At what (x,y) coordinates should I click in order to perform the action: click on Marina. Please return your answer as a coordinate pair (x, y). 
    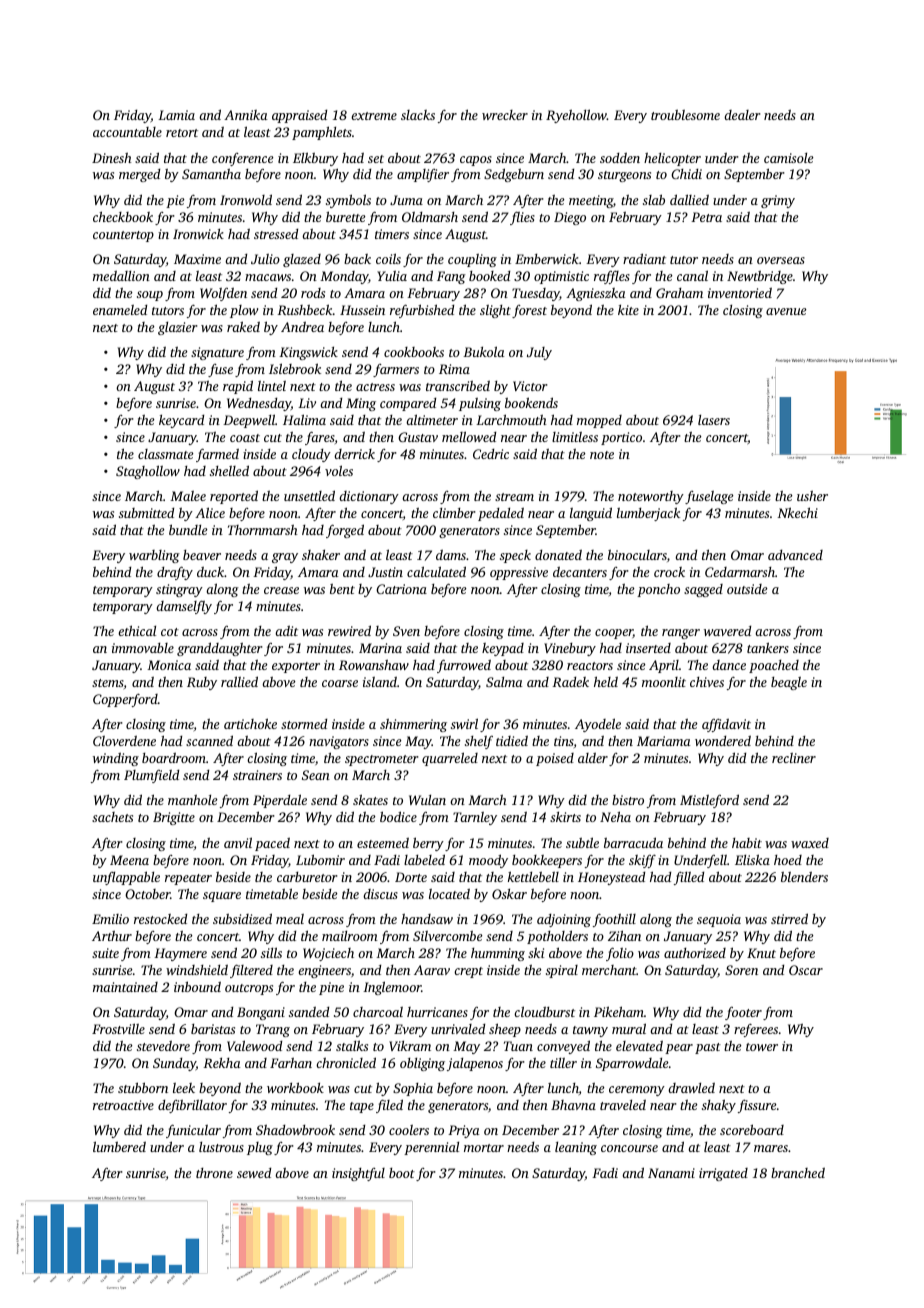
    Looking at the image, I should click on (380, 648).
